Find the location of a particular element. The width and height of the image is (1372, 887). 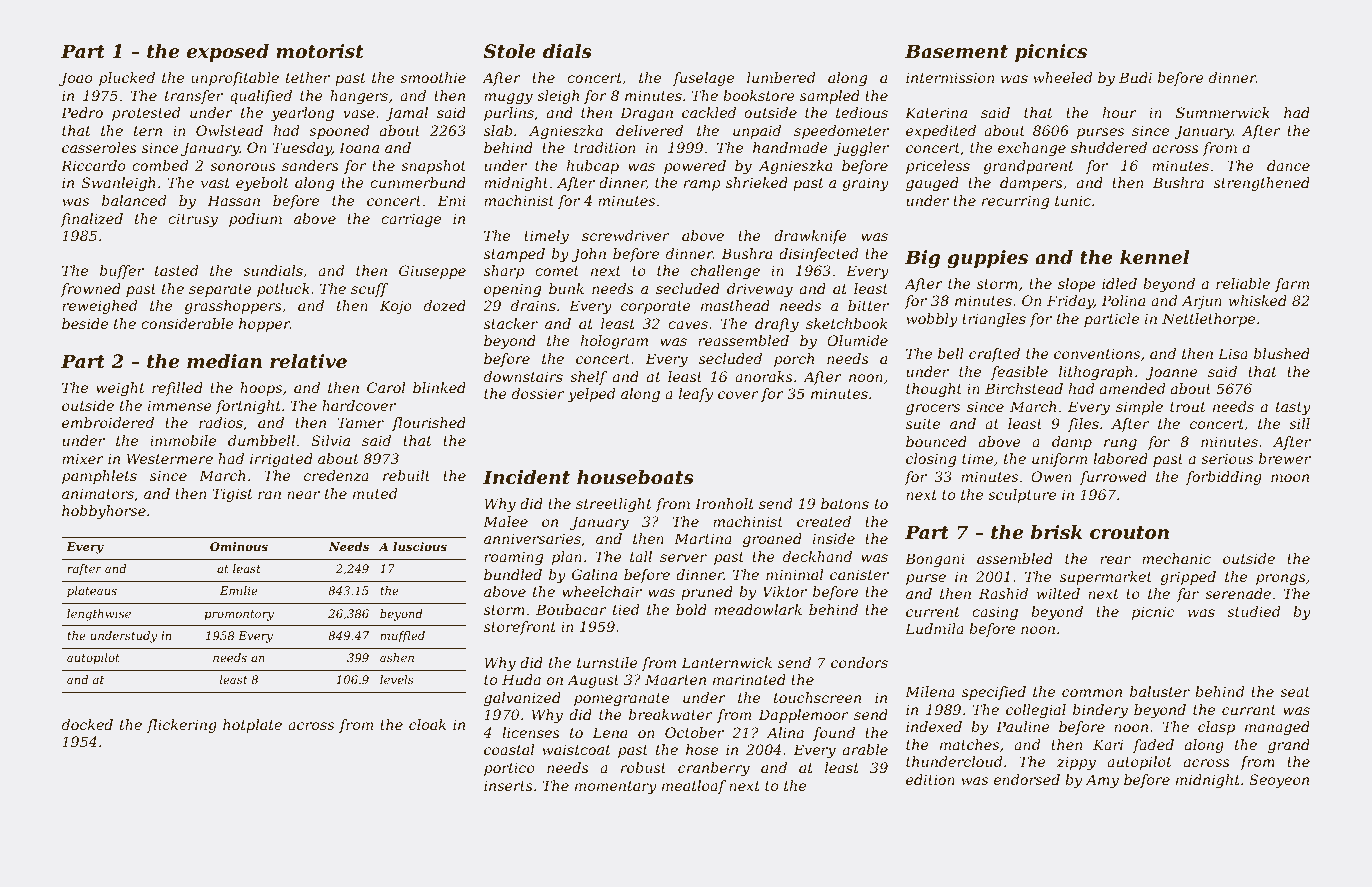

prongs is located at coordinates (1281, 579).
